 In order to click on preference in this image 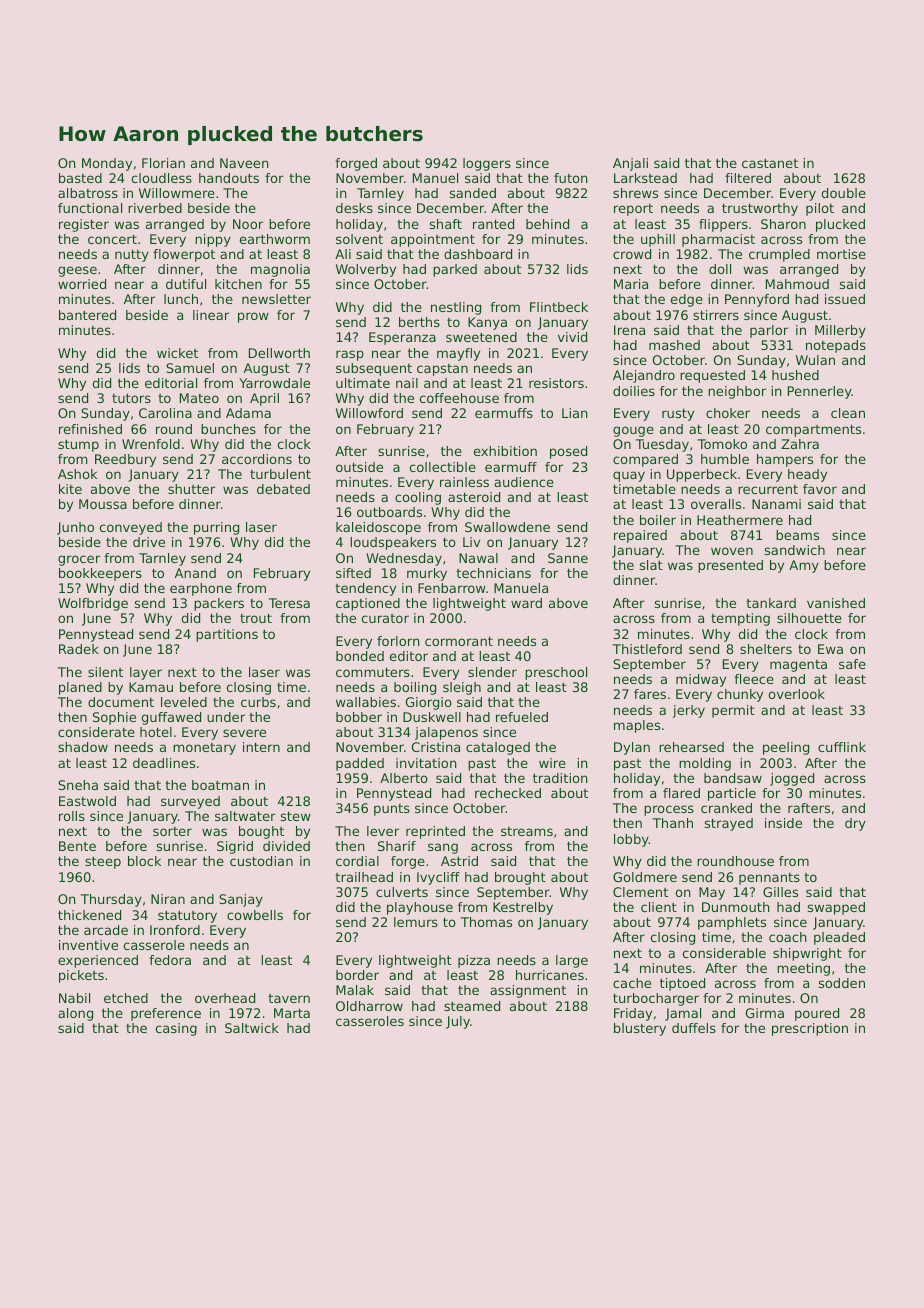, I will do `click(166, 1014)`.
